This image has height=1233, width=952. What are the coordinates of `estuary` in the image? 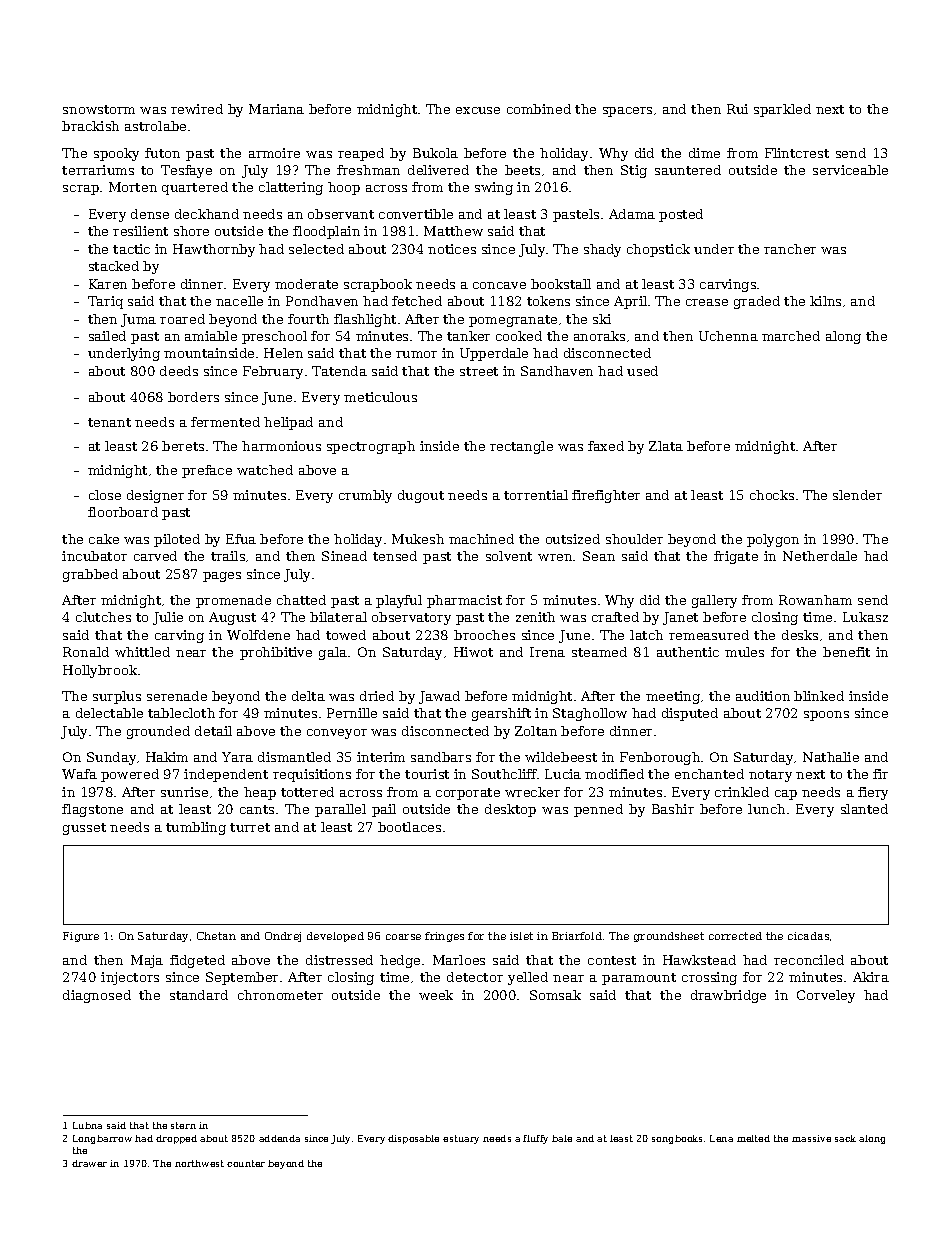 It's located at (461, 1139).
